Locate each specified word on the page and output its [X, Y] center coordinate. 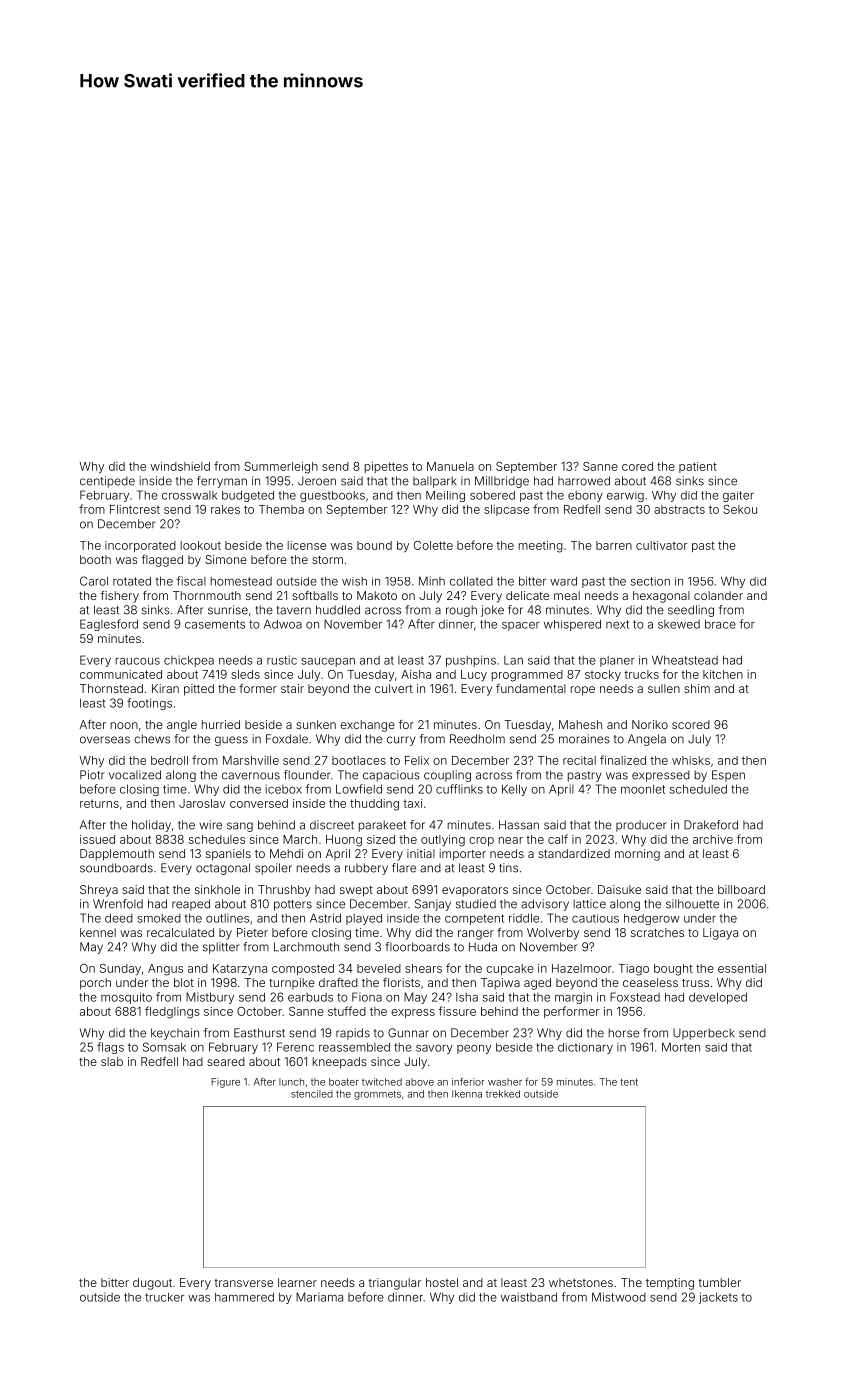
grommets [377, 1095]
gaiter [738, 496]
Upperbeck [704, 1034]
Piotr [92, 775]
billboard [741, 889]
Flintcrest [135, 509]
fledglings [172, 1012]
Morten [681, 1047]
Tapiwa [500, 984]
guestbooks [332, 496]
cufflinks [459, 789]
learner [297, 1282]
